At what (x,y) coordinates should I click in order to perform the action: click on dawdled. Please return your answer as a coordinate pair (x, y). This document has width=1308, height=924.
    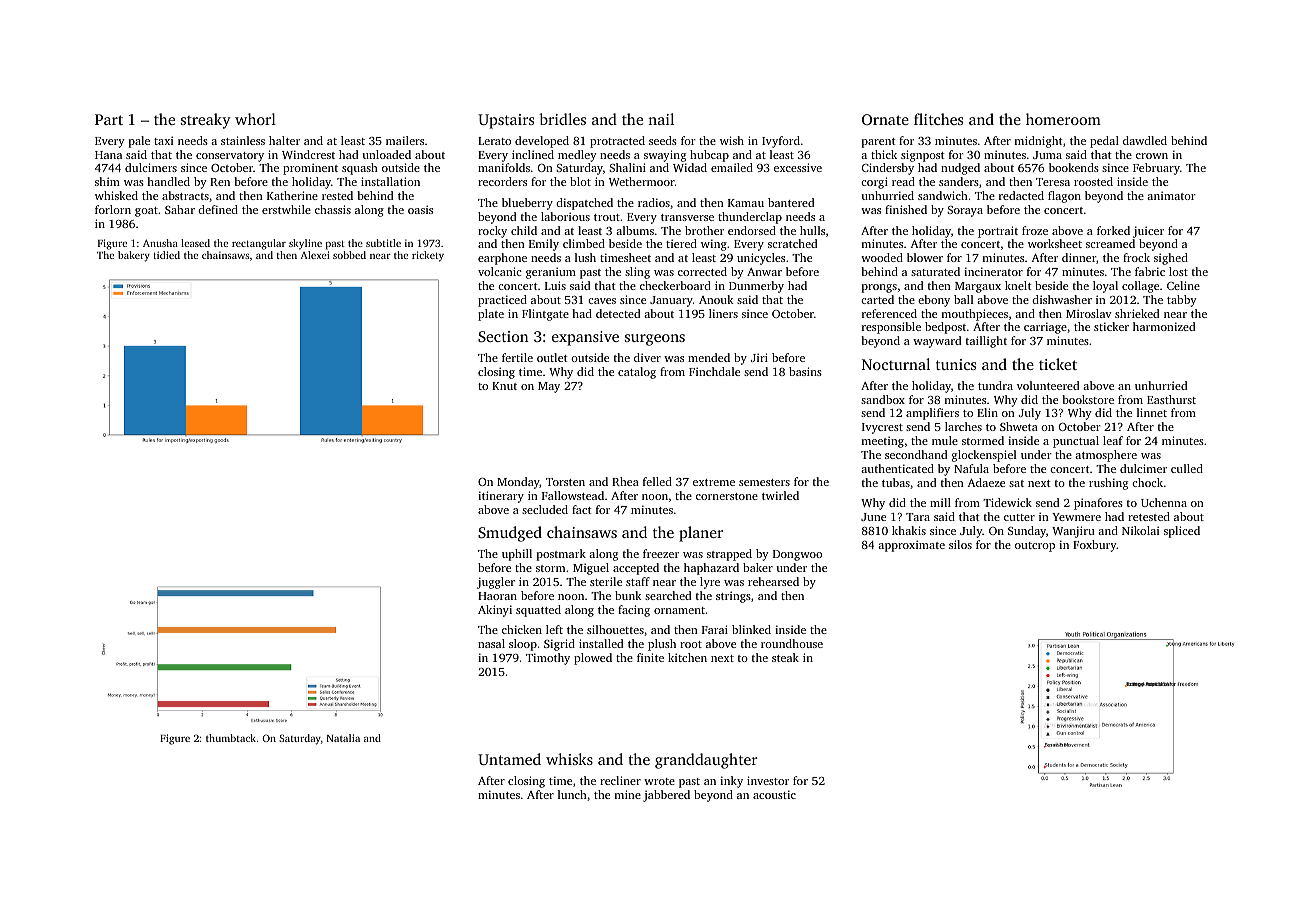
    Looking at the image, I should click on (1145, 140).
